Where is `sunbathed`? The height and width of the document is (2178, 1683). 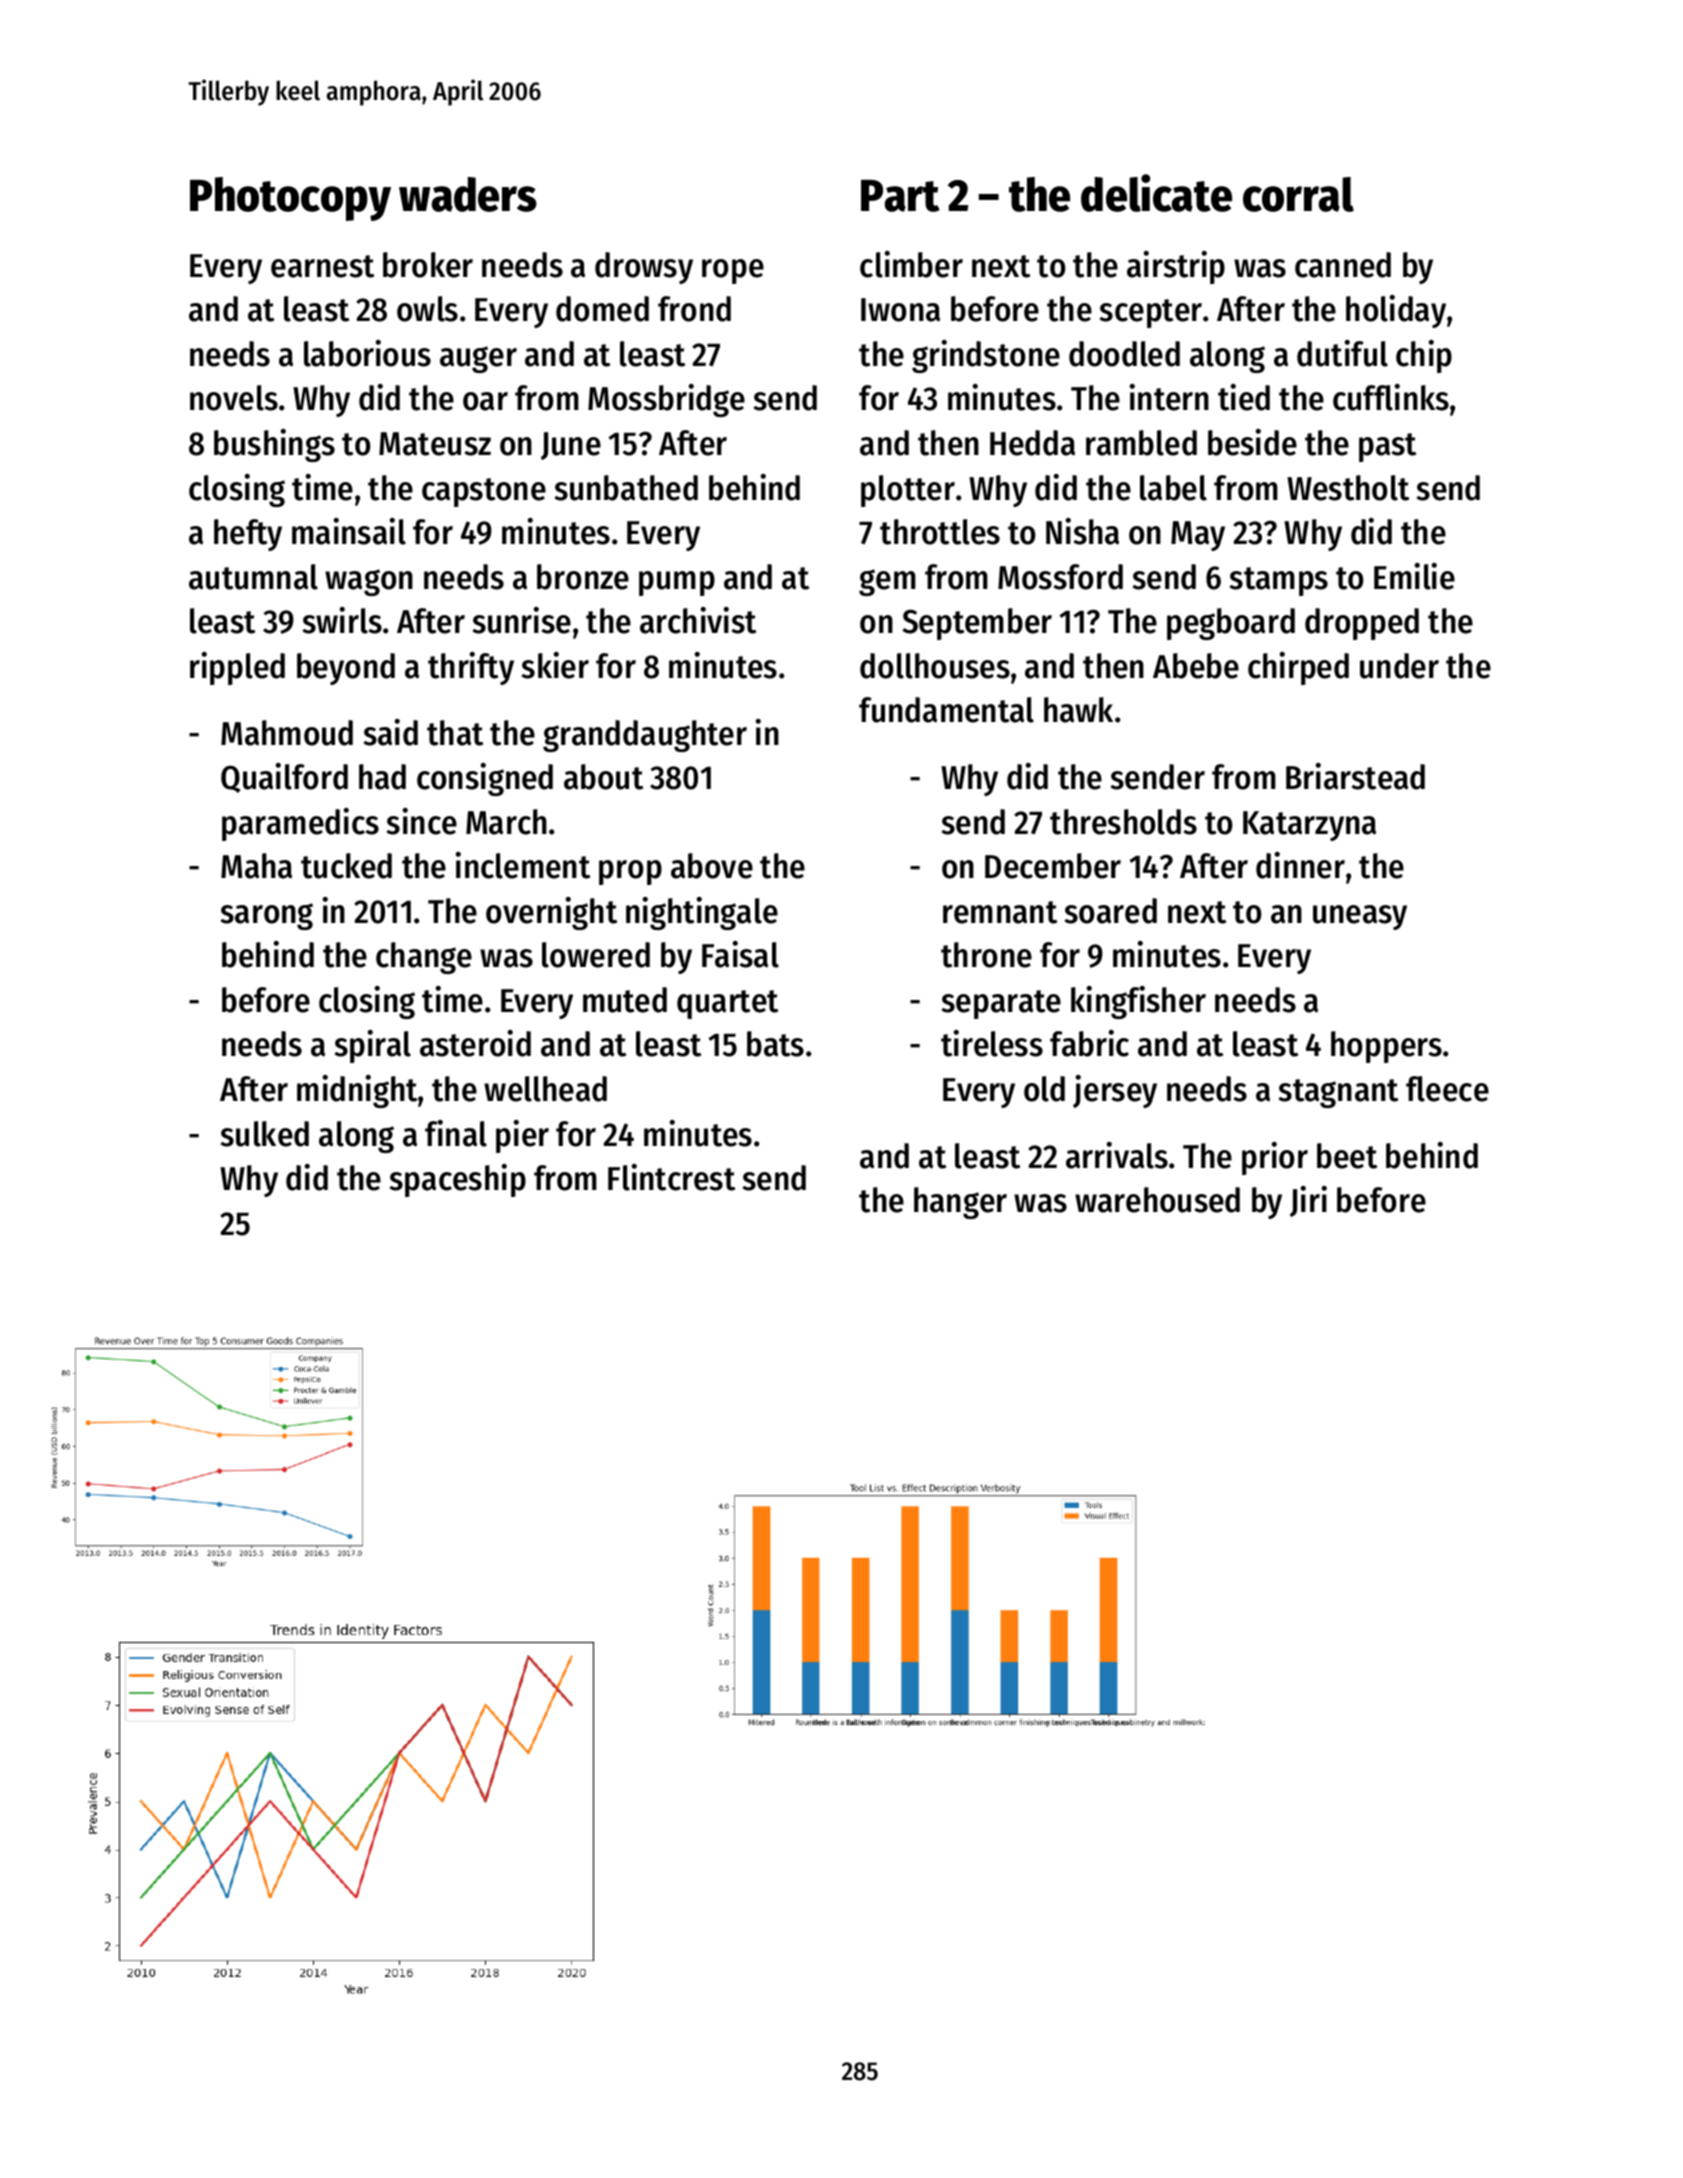 sunbathed is located at coordinates (626, 488).
